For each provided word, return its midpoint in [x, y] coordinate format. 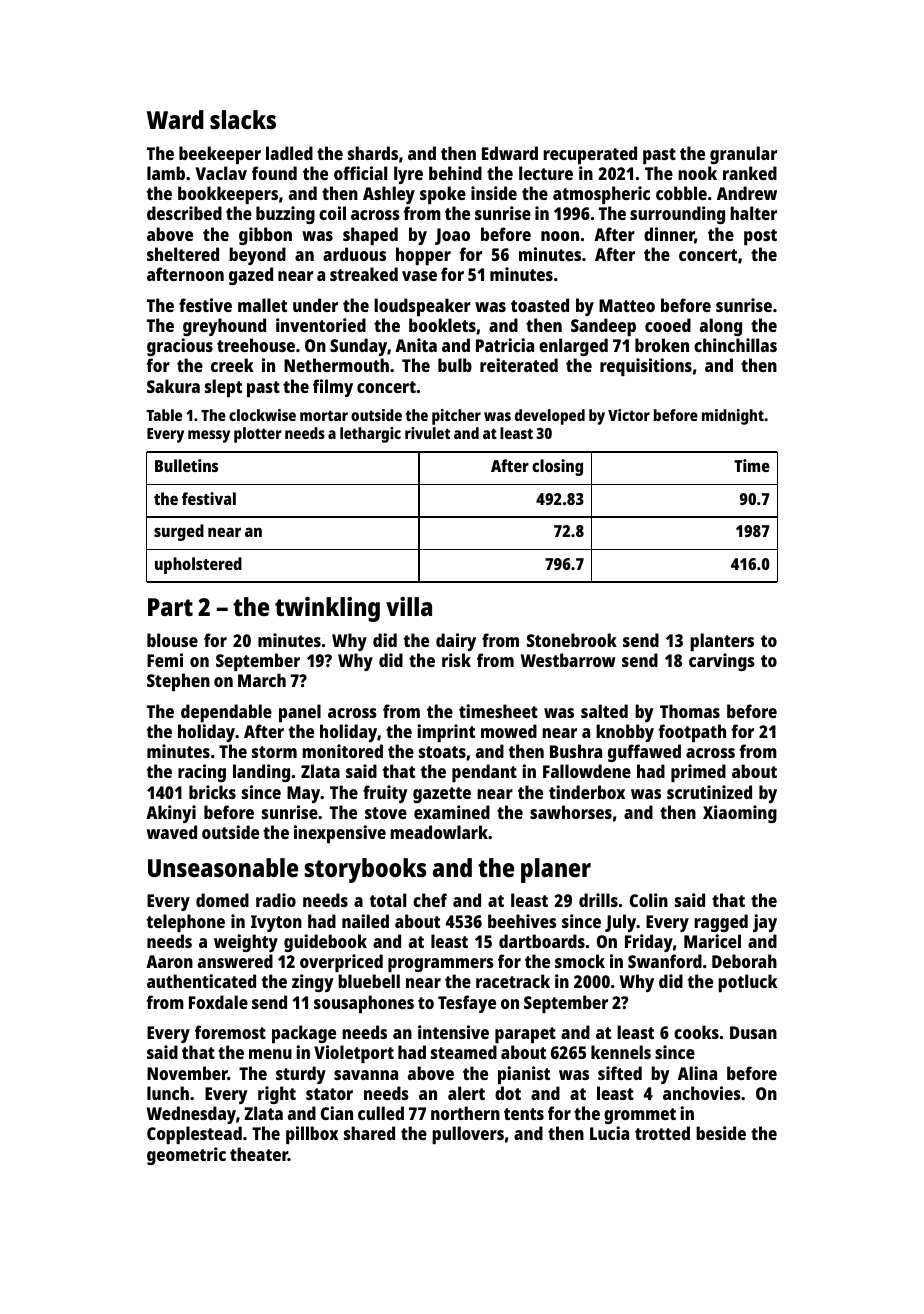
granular [743, 155]
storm [274, 752]
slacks [243, 119]
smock [580, 961]
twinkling [327, 609]
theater [259, 1154]
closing [557, 467]
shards [373, 153]
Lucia [609, 1133]
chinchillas [735, 345]
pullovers [468, 1135]
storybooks [365, 870]
